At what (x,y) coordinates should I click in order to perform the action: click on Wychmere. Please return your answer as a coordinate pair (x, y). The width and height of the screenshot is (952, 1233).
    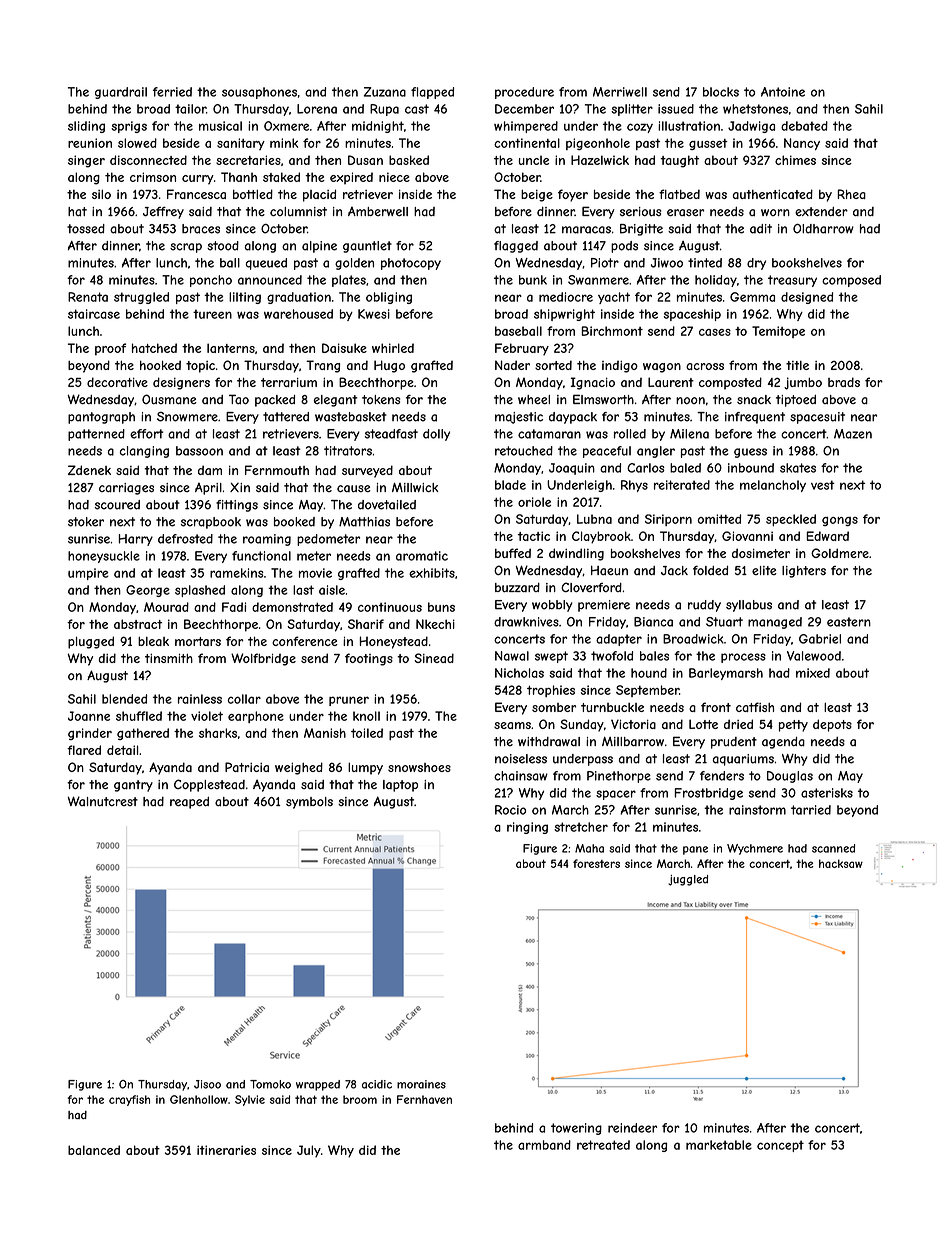
    Looking at the image, I should click on (755, 849).
